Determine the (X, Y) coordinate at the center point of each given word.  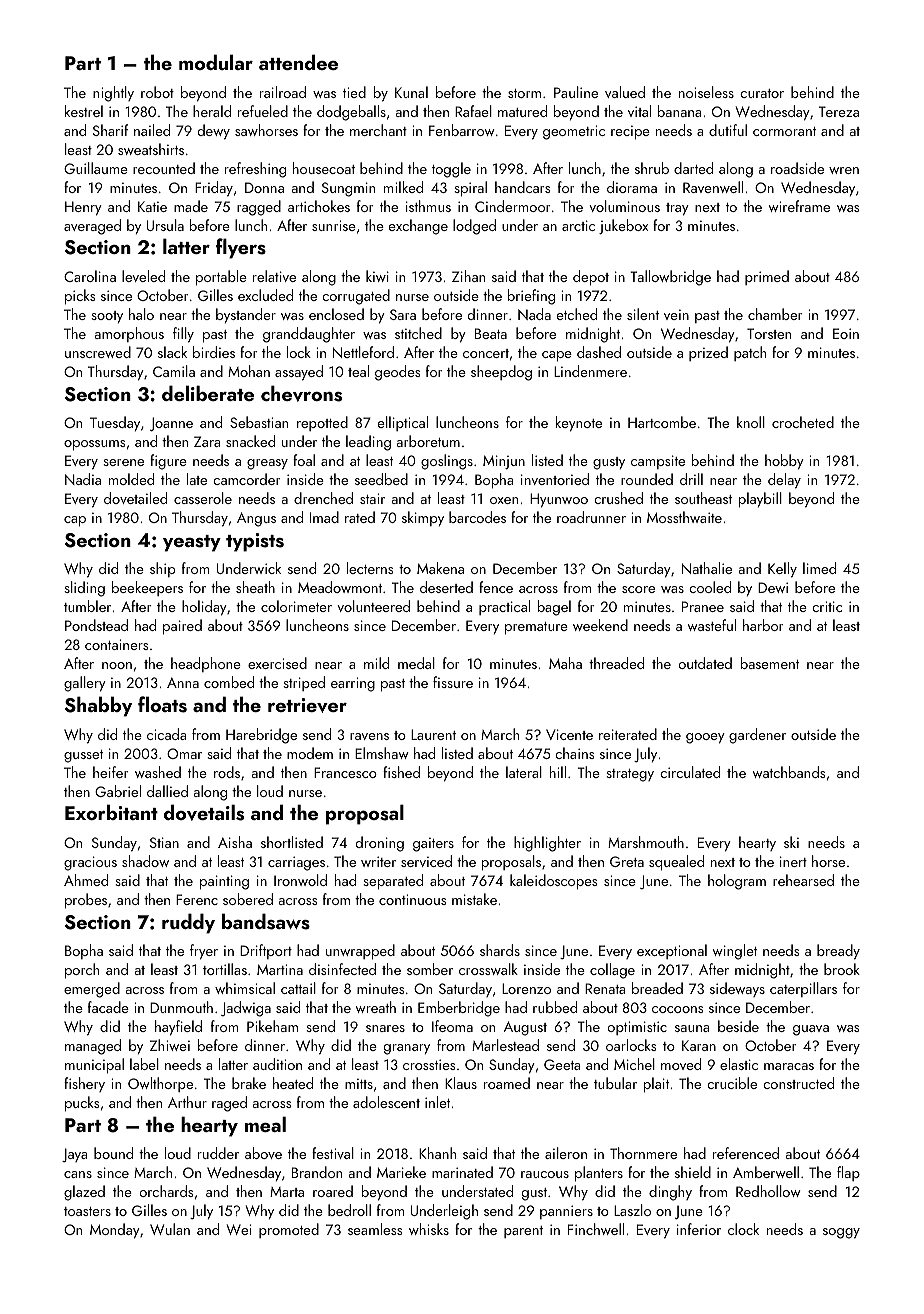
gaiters (433, 845)
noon (117, 665)
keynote (579, 424)
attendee (298, 62)
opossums (94, 445)
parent (523, 1232)
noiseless (706, 92)
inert (793, 861)
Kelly (782, 570)
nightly (113, 94)
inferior (699, 1229)
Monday (115, 1231)
